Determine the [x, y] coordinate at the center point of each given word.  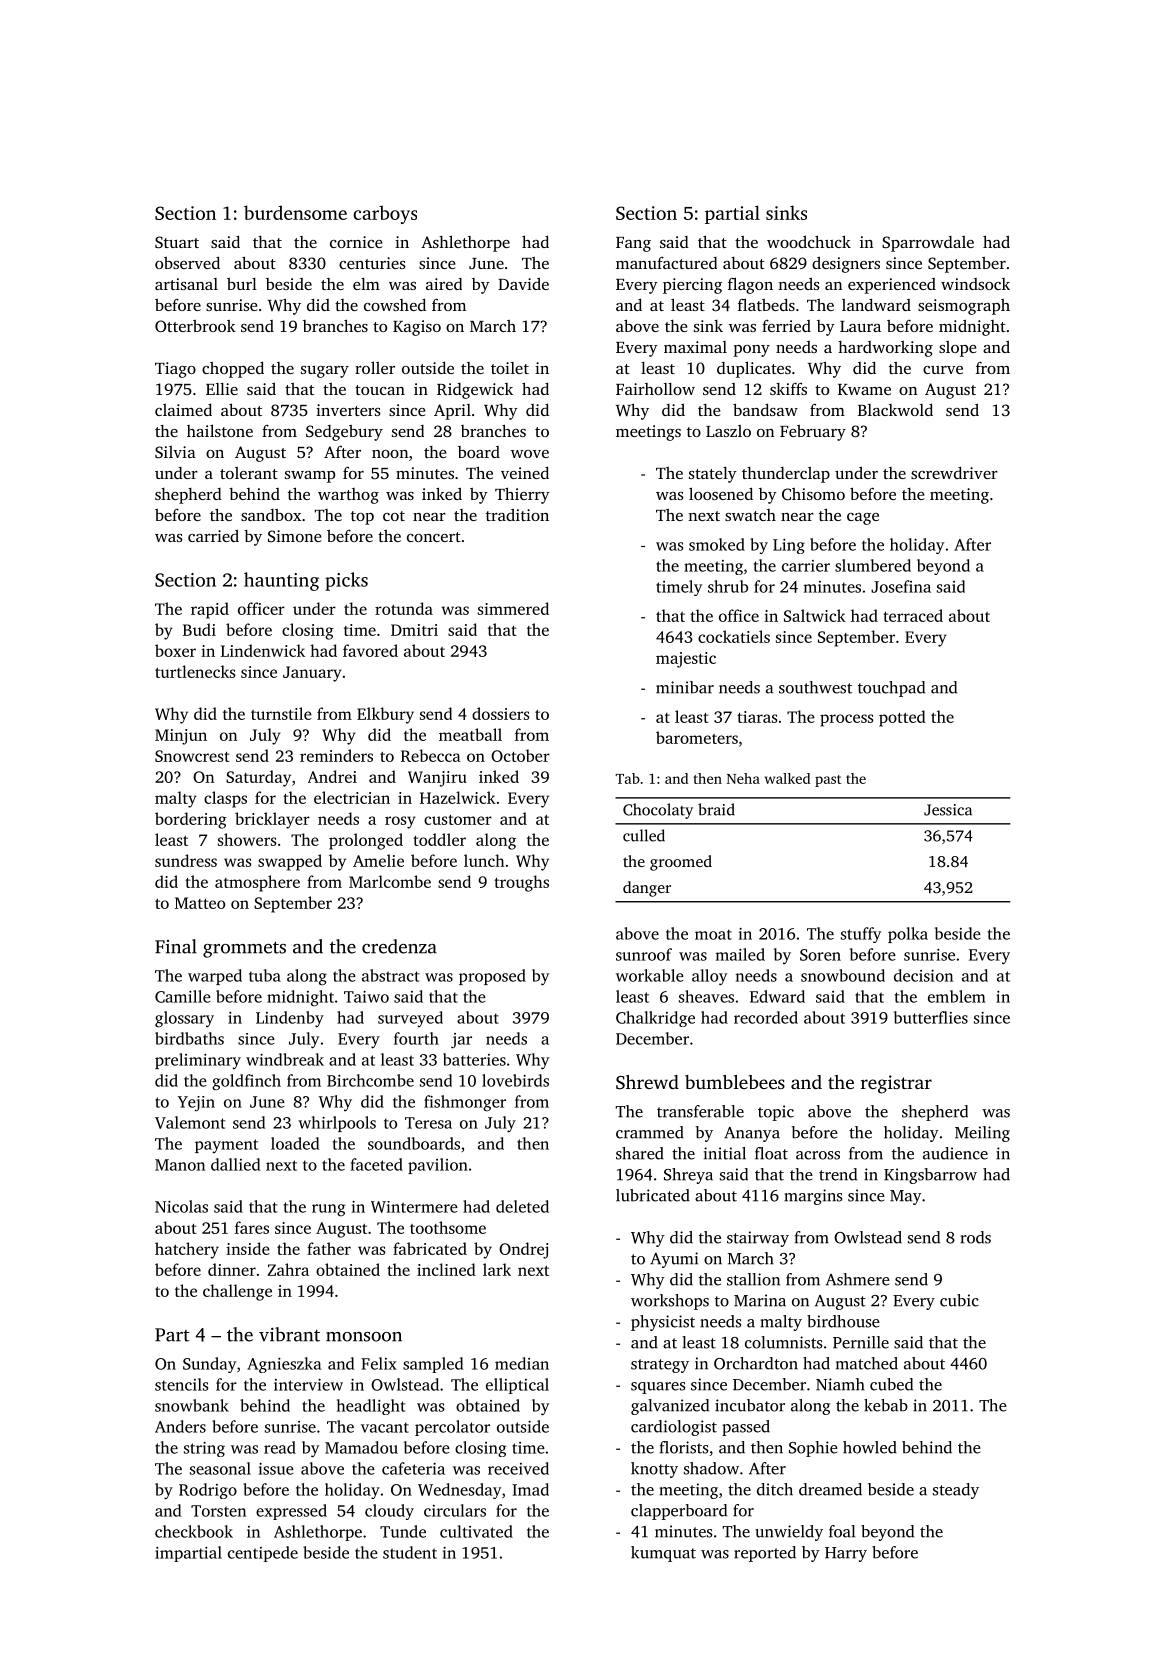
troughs [521, 883]
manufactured [666, 263]
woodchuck [809, 241]
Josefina [901, 586]
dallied [235, 1164]
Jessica [948, 810]
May [906, 1197]
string [204, 1449]
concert [434, 537]
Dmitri [414, 630]
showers [247, 839]
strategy [660, 1366]
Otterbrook [195, 326]
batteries [474, 1059]
